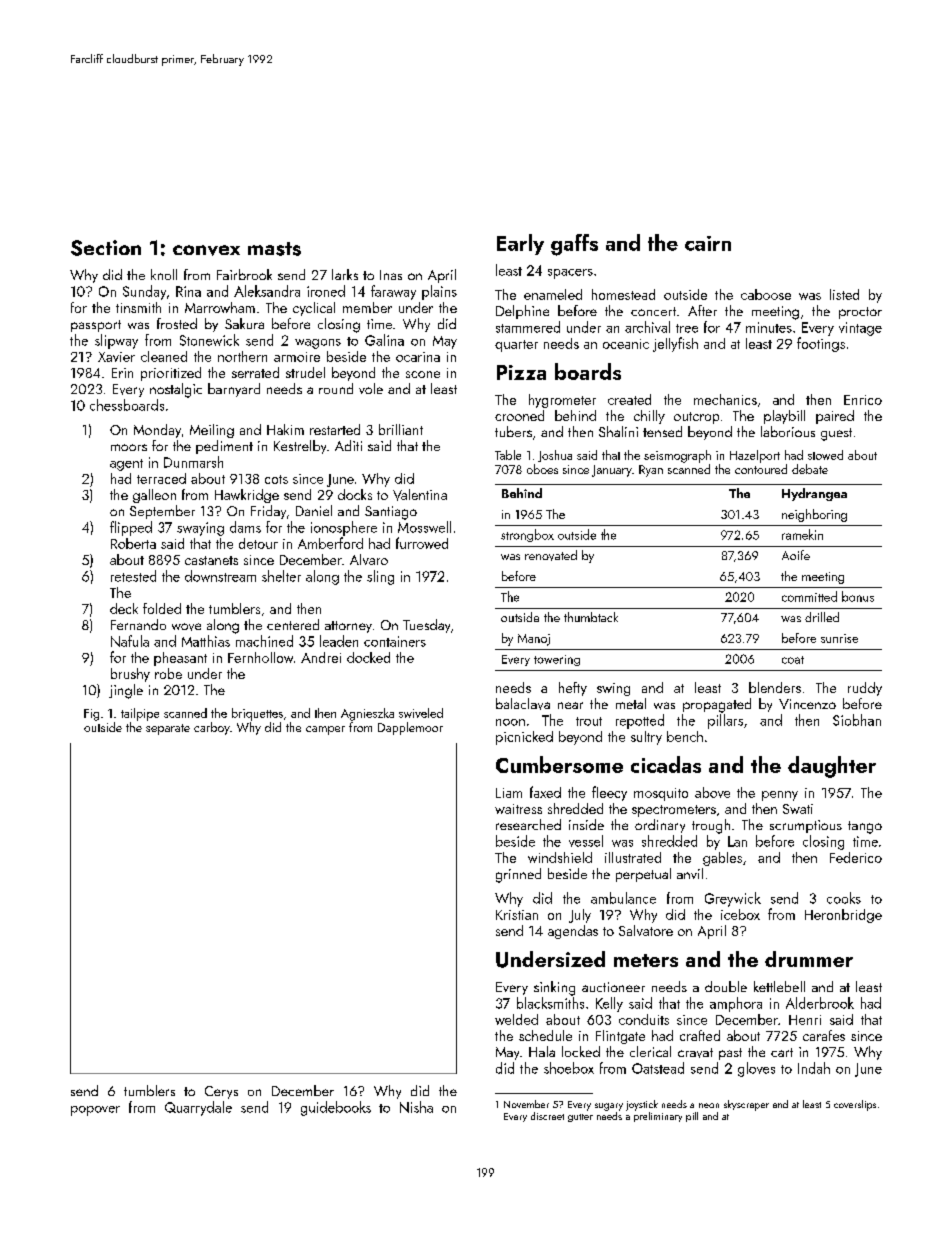  Describe the element at coordinates (574, 245) in the page. I see `gaffs` at that location.
